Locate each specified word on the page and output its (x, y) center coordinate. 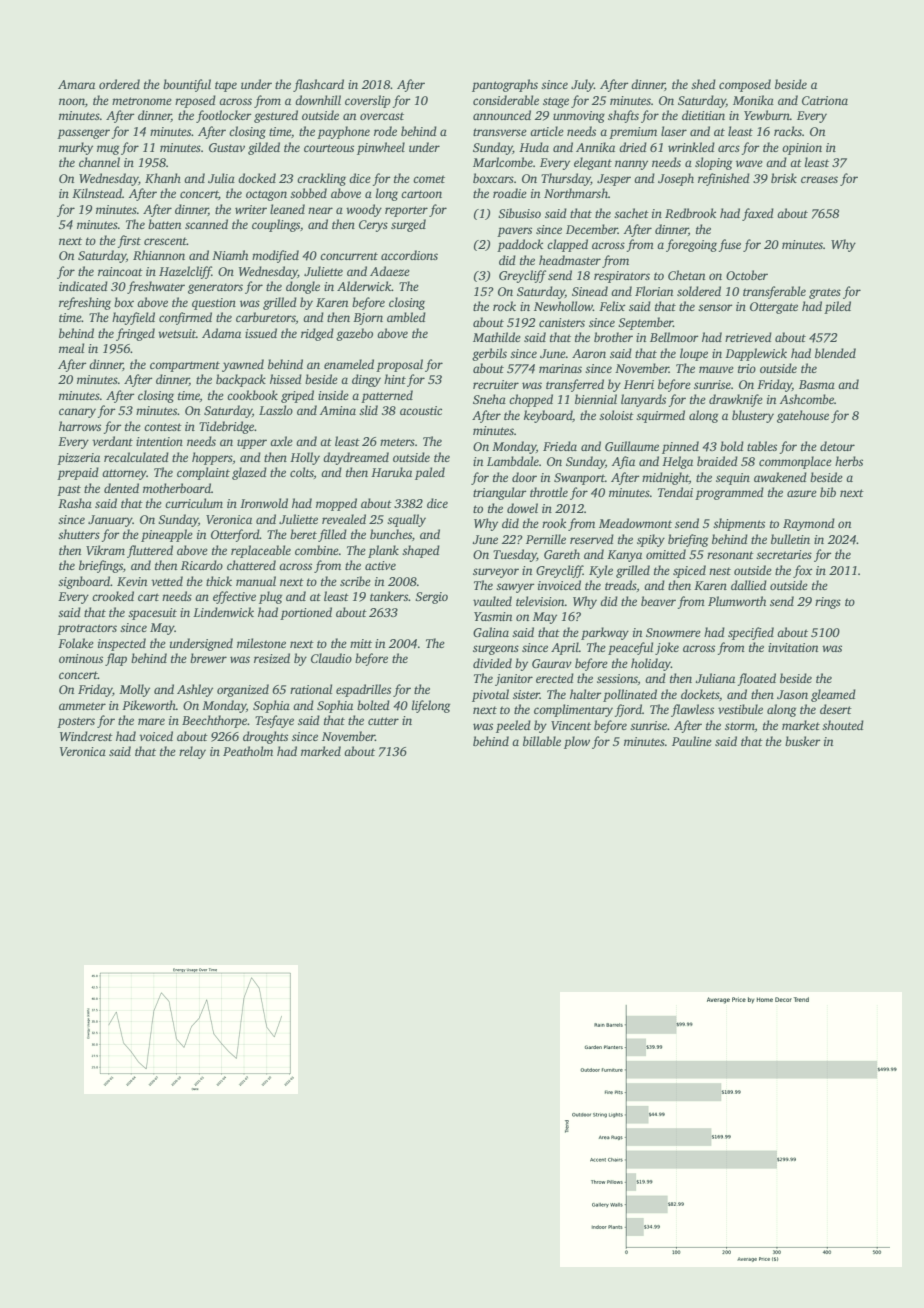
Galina (491, 632)
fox (803, 571)
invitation (793, 647)
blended (835, 353)
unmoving (579, 117)
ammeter (82, 706)
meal (71, 348)
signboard (84, 582)
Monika (753, 100)
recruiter (496, 384)
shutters (79, 534)
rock (504, 306)
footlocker (224, 116)
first (129, 241)
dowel (522, 508)
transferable (774, 292)
